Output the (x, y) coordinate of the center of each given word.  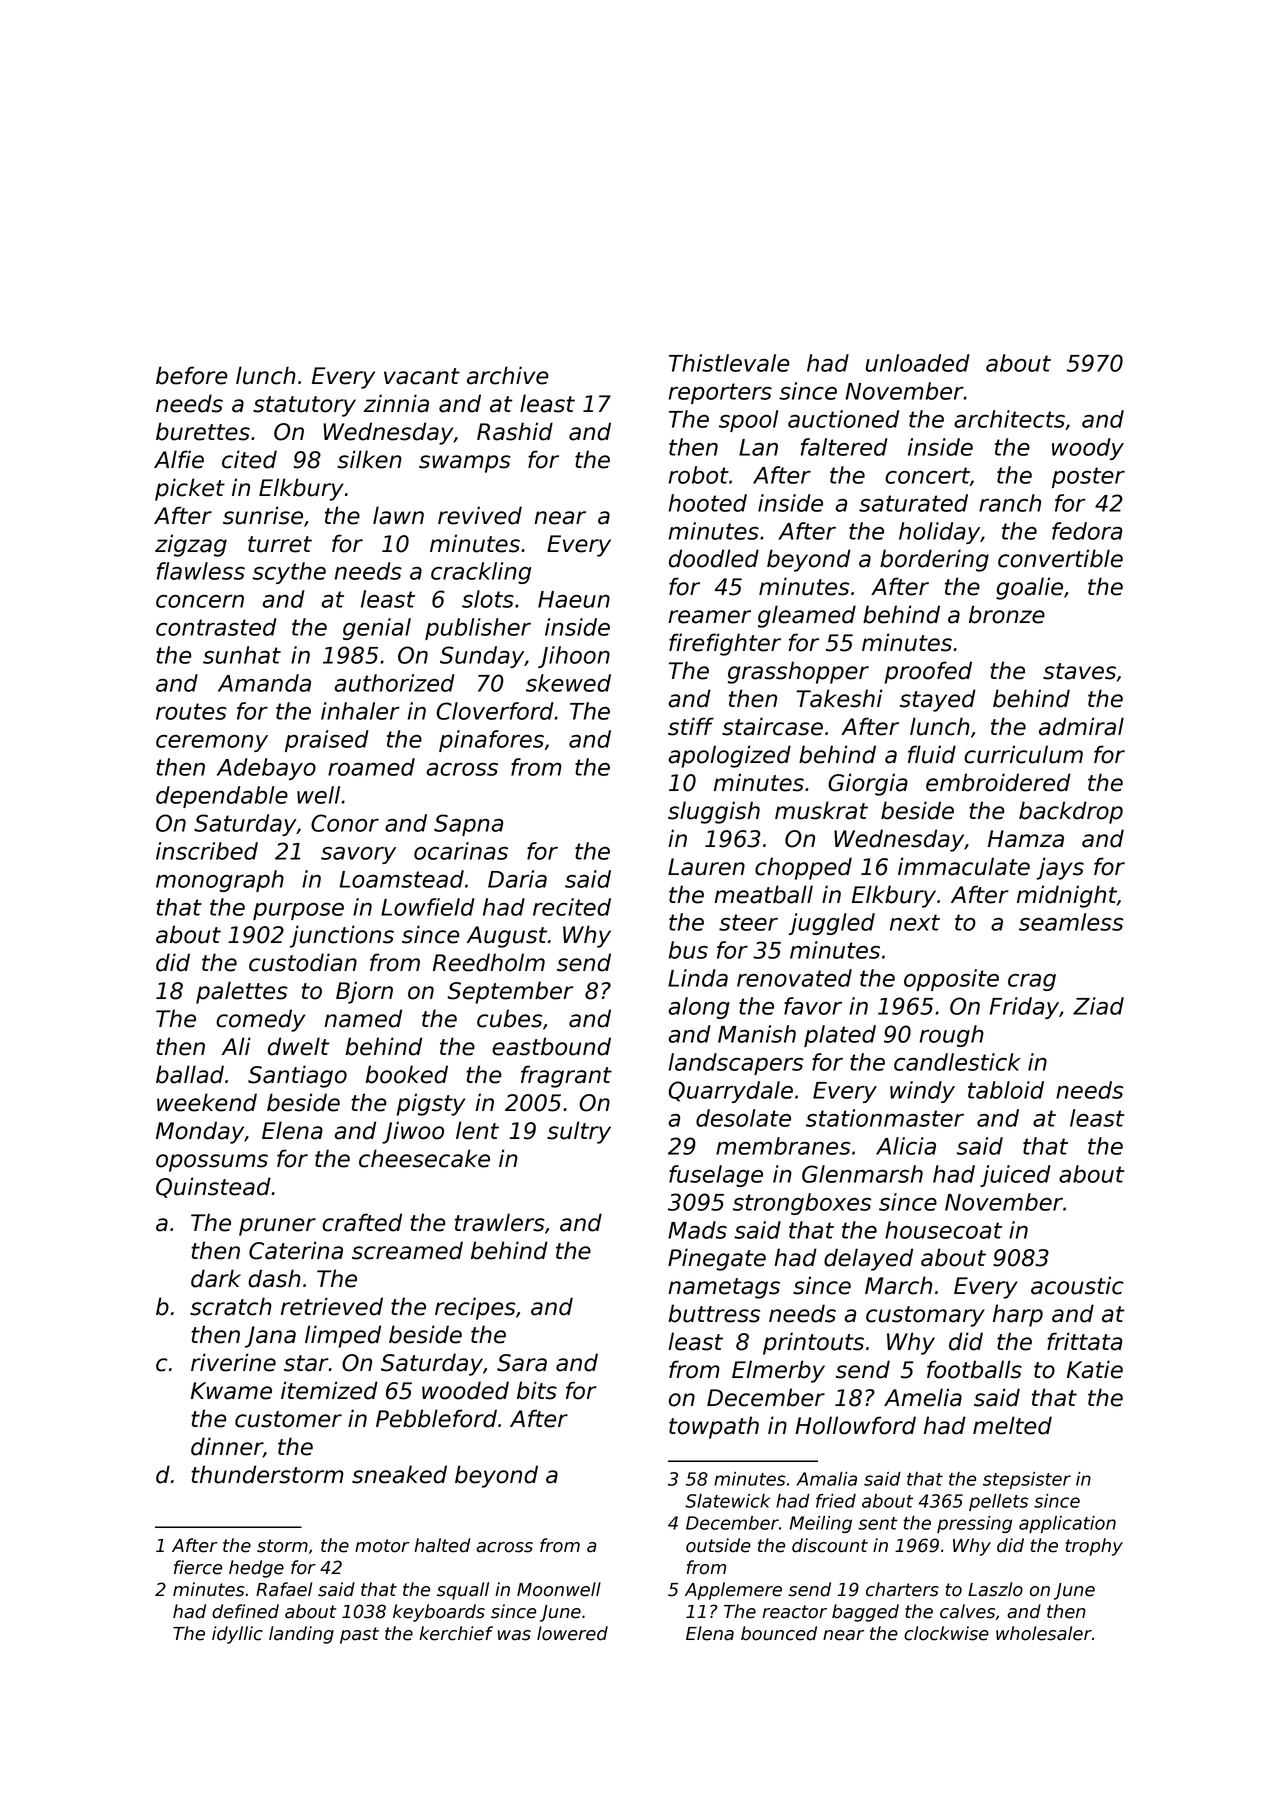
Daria (517, 879)
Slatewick (727, 1501)
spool (748, 421)
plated (840, 1036)
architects (1009, 419)
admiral (1081, 726)
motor (382, 1546)
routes (191, 711)
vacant (422, 376)
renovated (794, 978)
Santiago (297, 1076)
